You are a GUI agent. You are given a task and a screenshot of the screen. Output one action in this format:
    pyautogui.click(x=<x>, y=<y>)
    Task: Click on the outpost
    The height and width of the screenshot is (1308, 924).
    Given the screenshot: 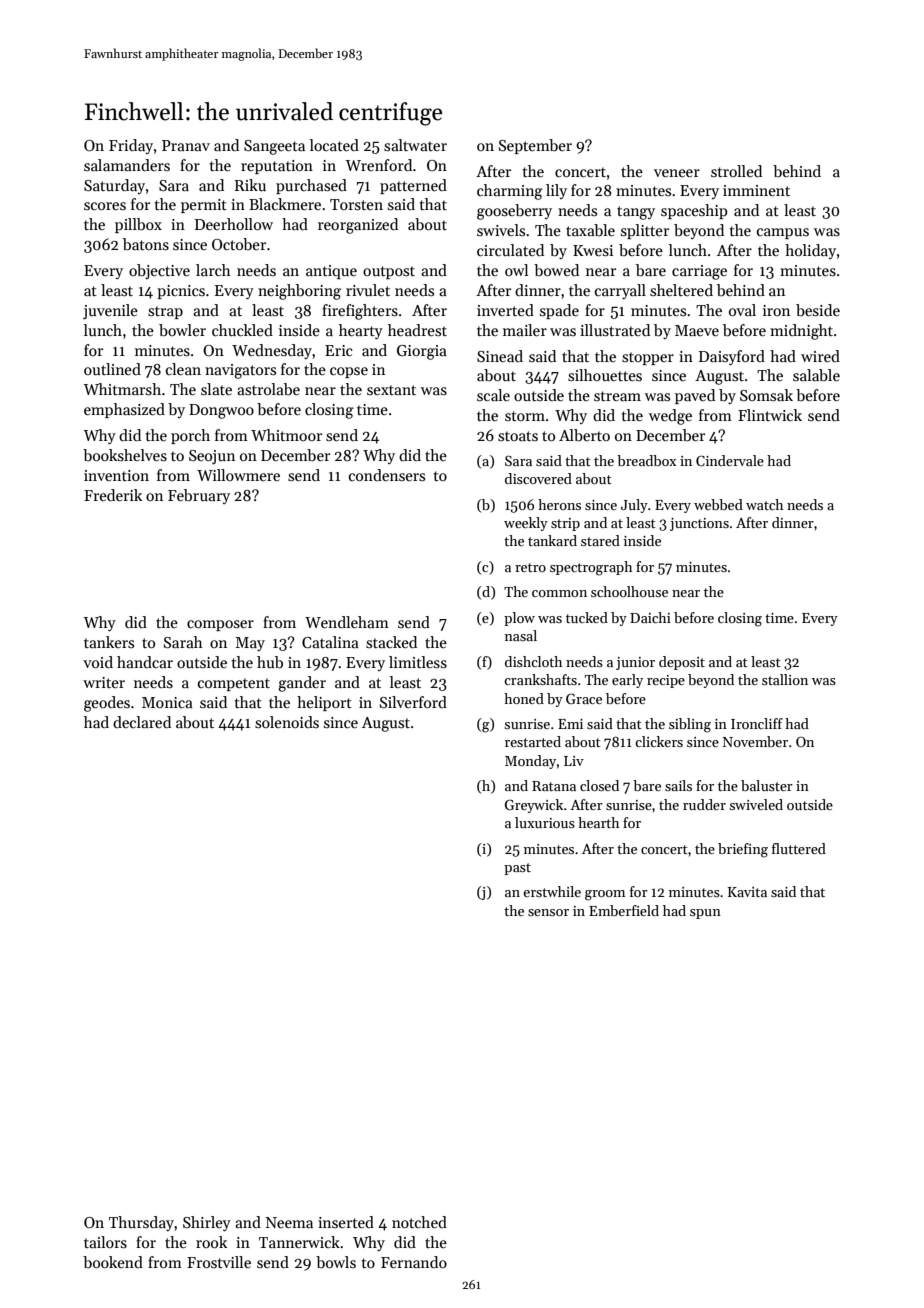 What is the action you would take?
    pyautogui.click(x=389, y=272)
